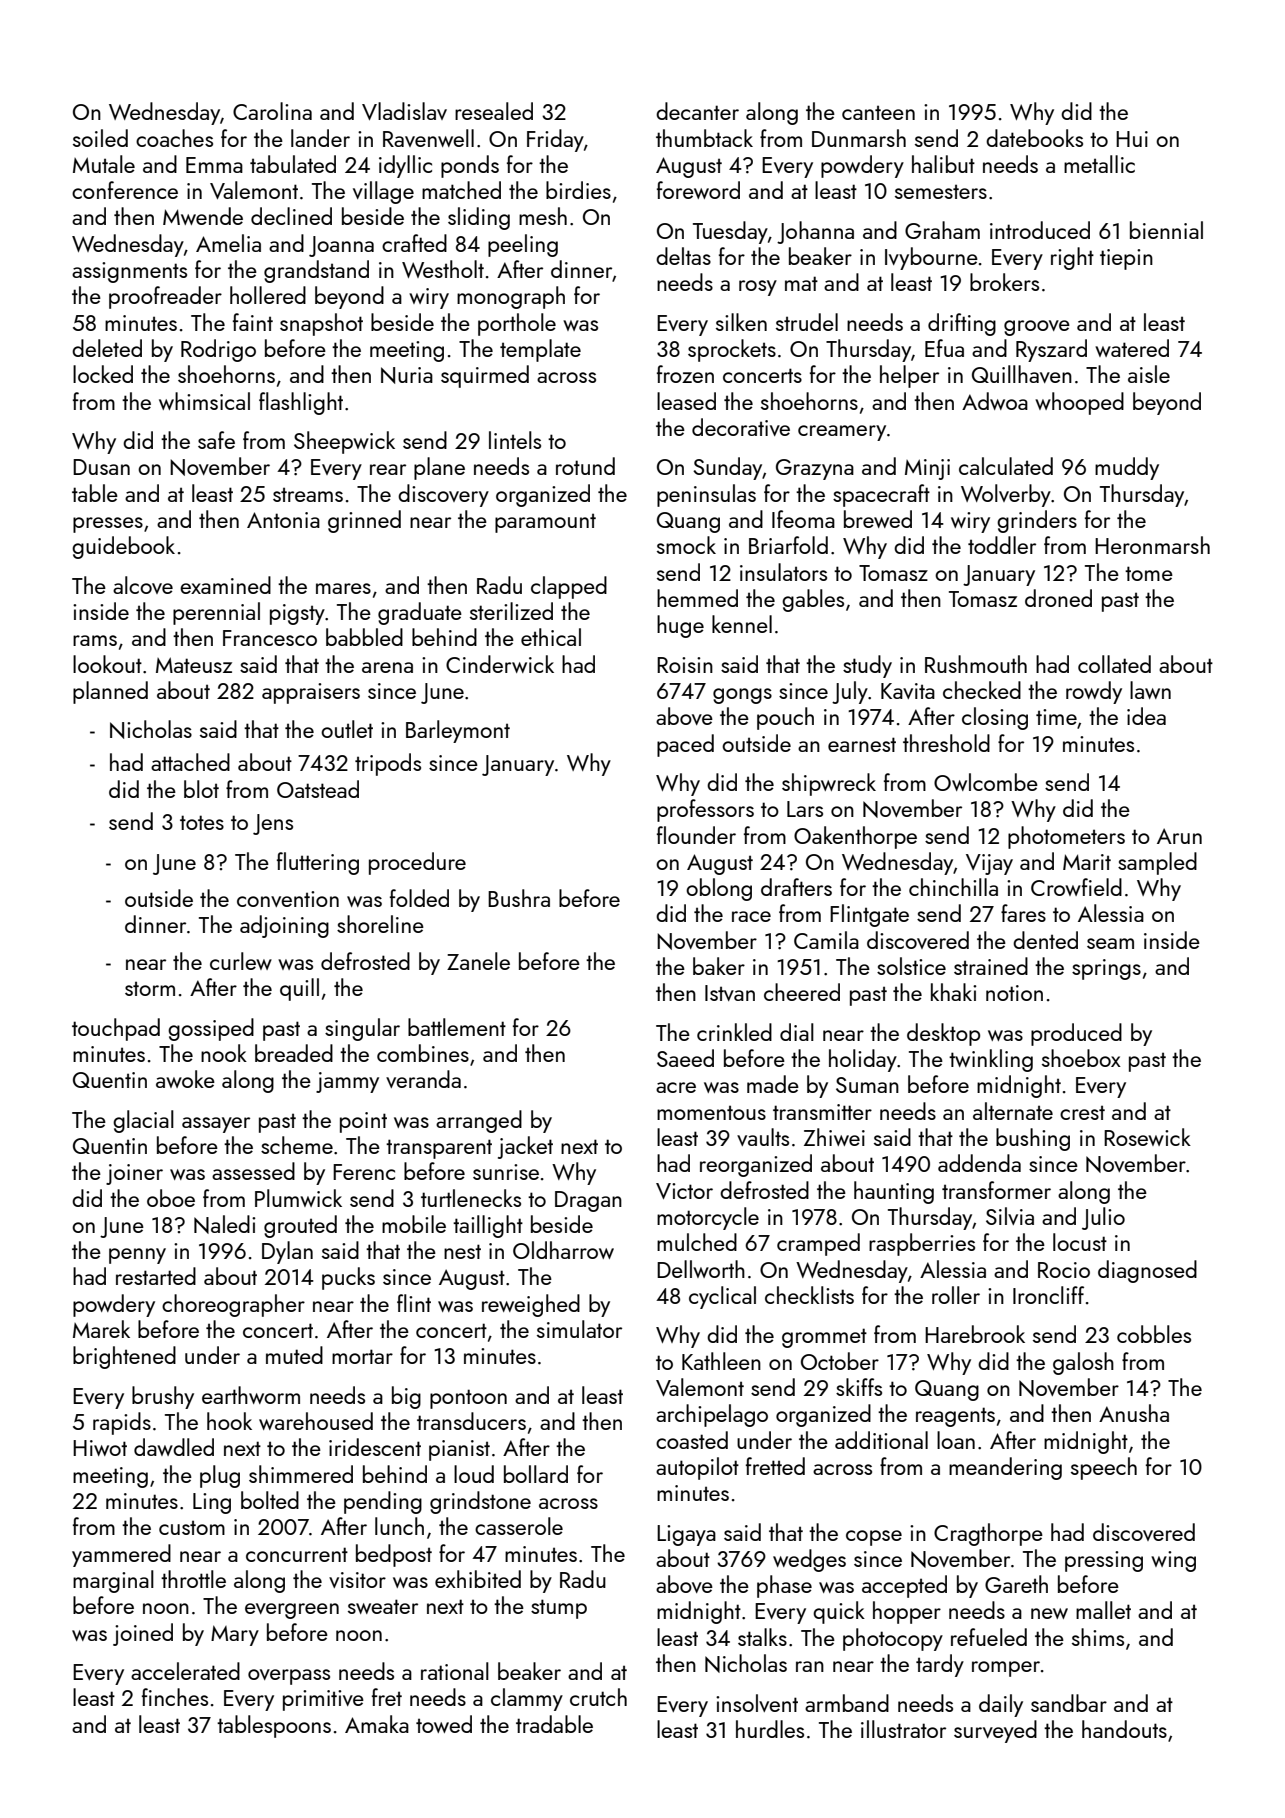 Image resolution: width=1285 pixels, height=1818 pixels. What do you see at coordinates (685, 665) in the screenshot?
I see `Roisin` at bounding box center [685, 665].
